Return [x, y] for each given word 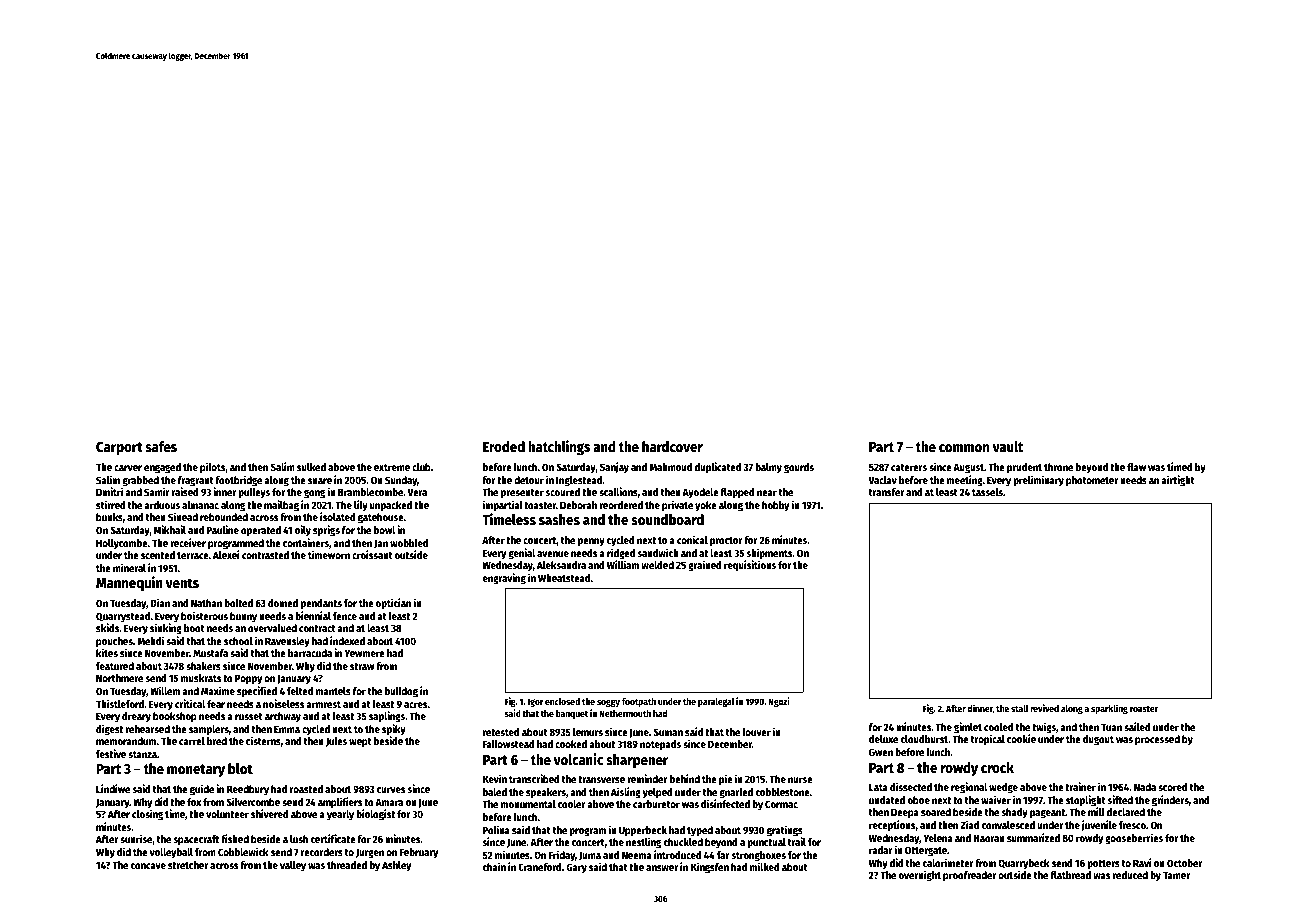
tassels [987, 492]
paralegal [716, 702]
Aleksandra [561, 565]
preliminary [1038, 481]
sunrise [136, 838]
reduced [1130, 875]
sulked [311, 467]
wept [360, 742]
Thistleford [120, 703]
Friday [562, 855]
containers [306, 542]
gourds [799, 468]
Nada [1145, 787]
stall [1020, 708]
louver [757, 732]
